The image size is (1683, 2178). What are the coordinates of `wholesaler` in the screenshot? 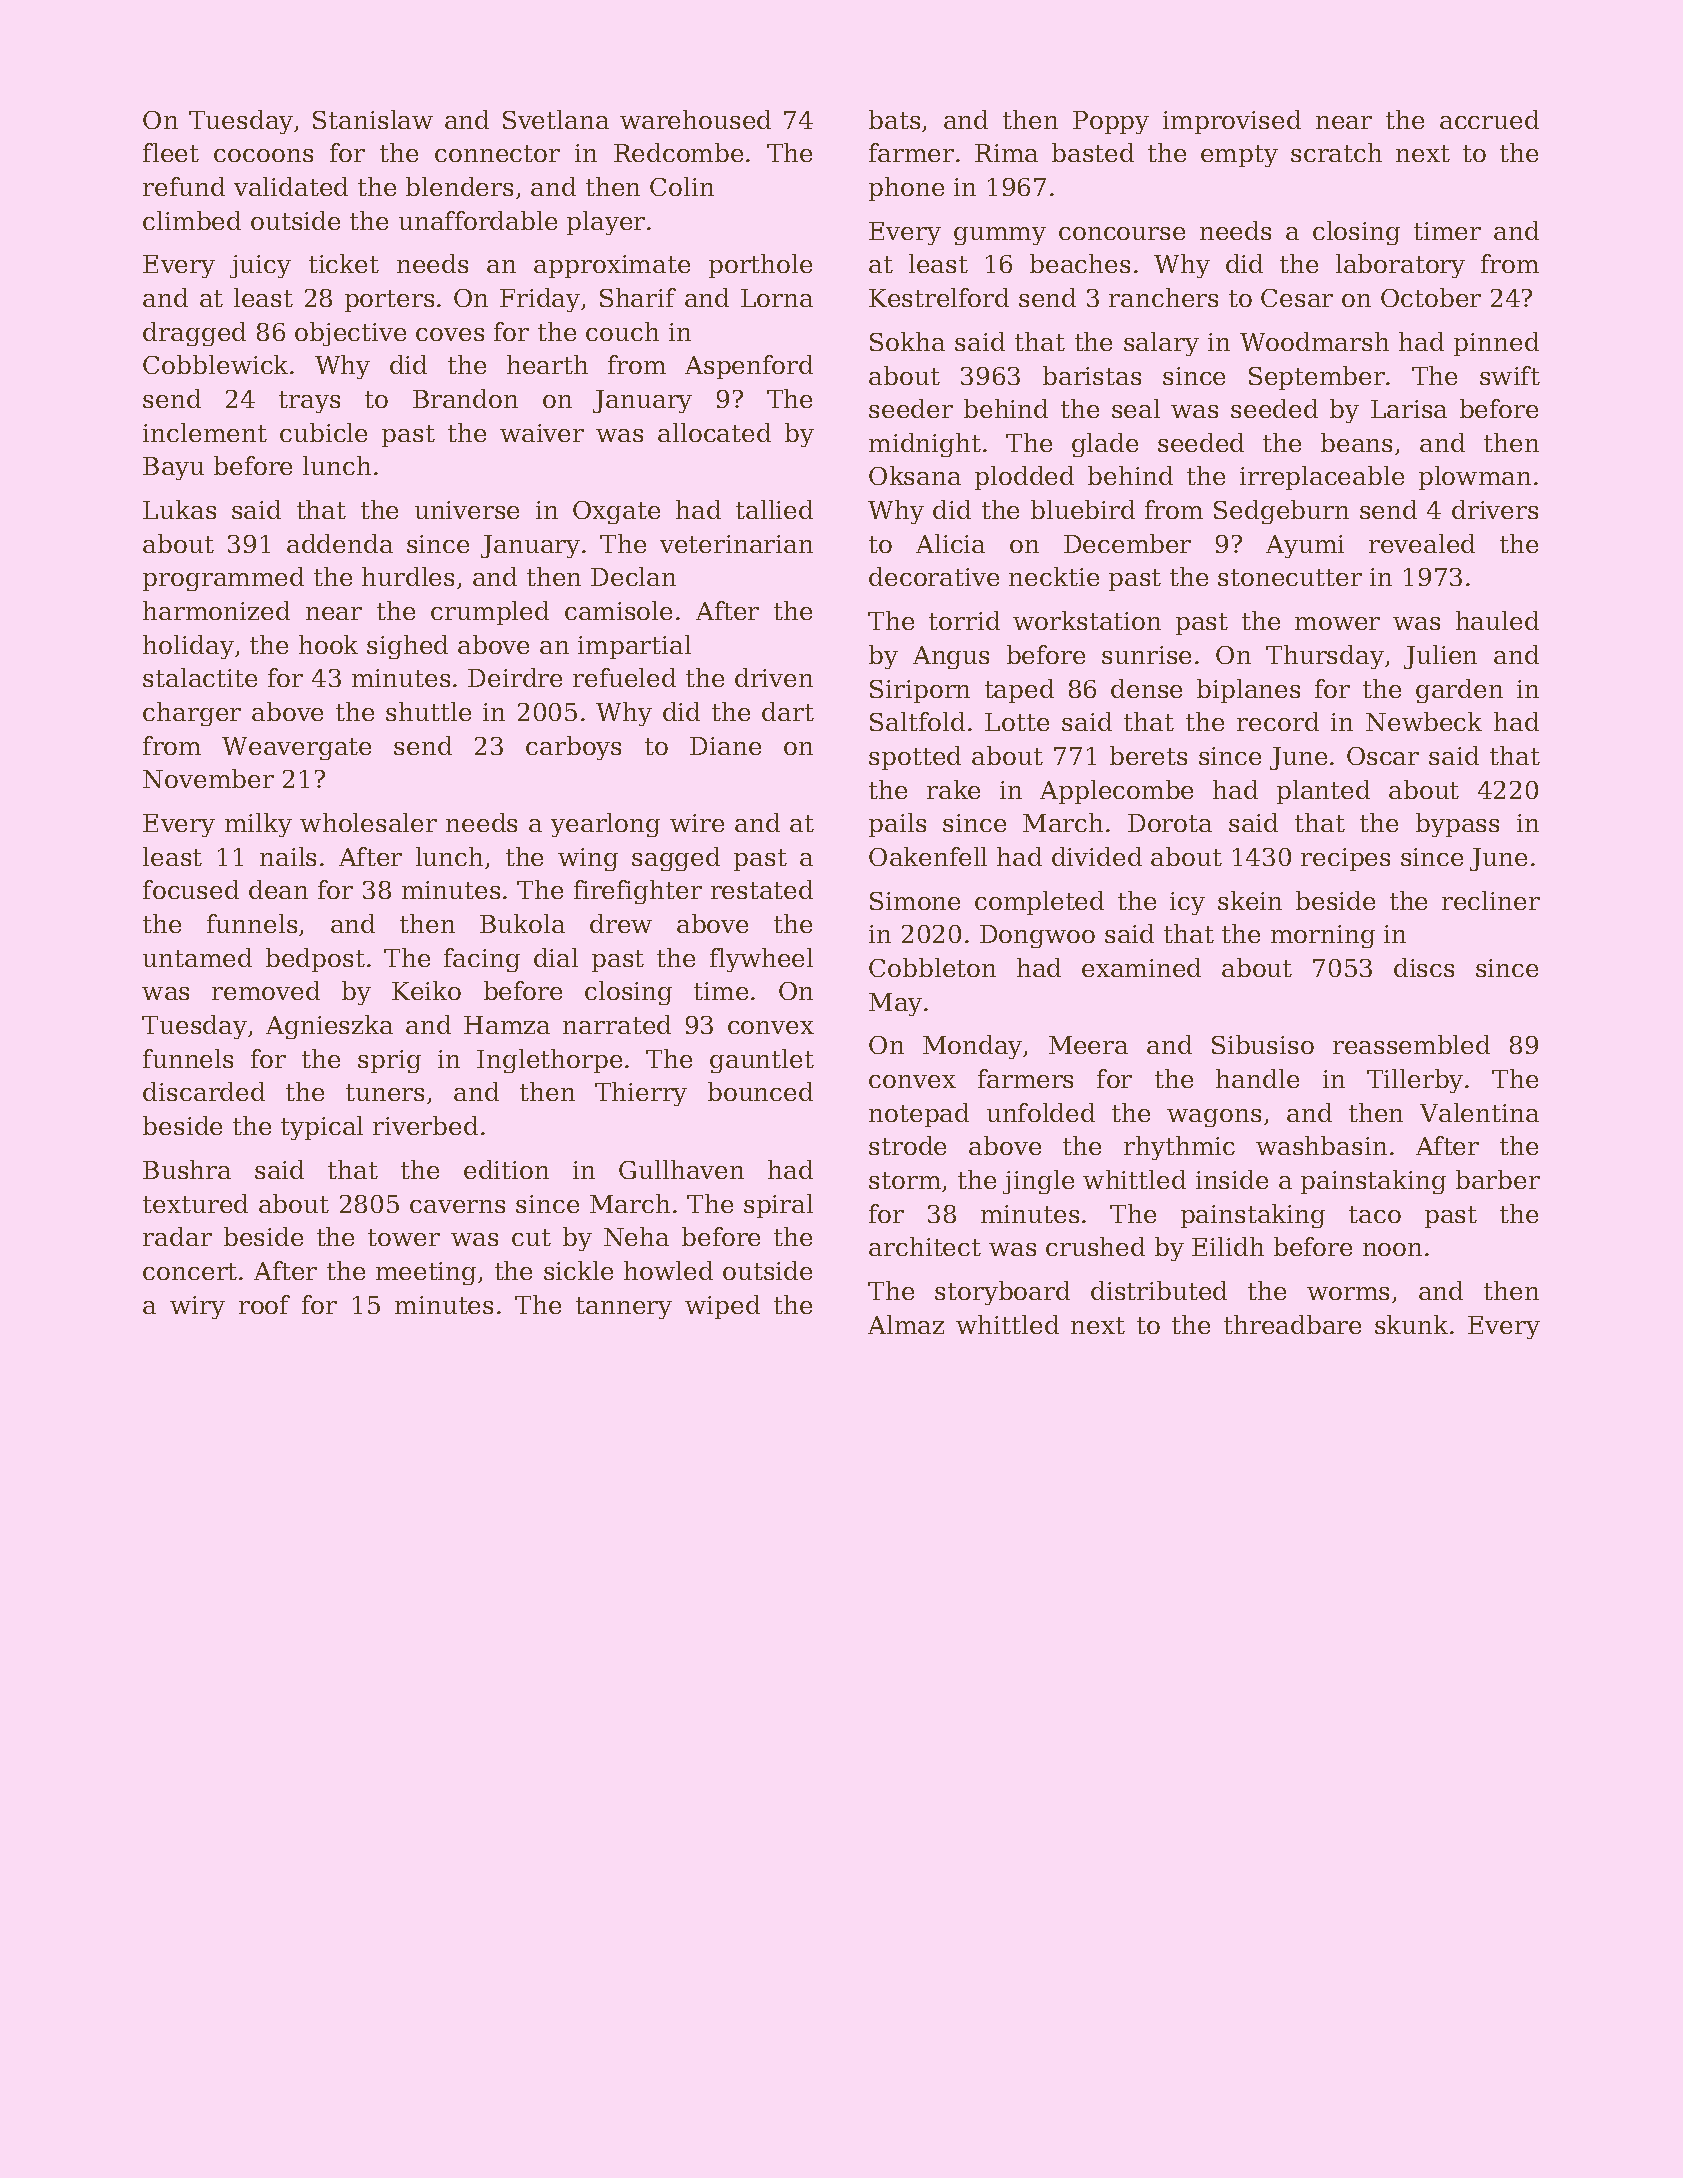 It's located at (368, 822).
